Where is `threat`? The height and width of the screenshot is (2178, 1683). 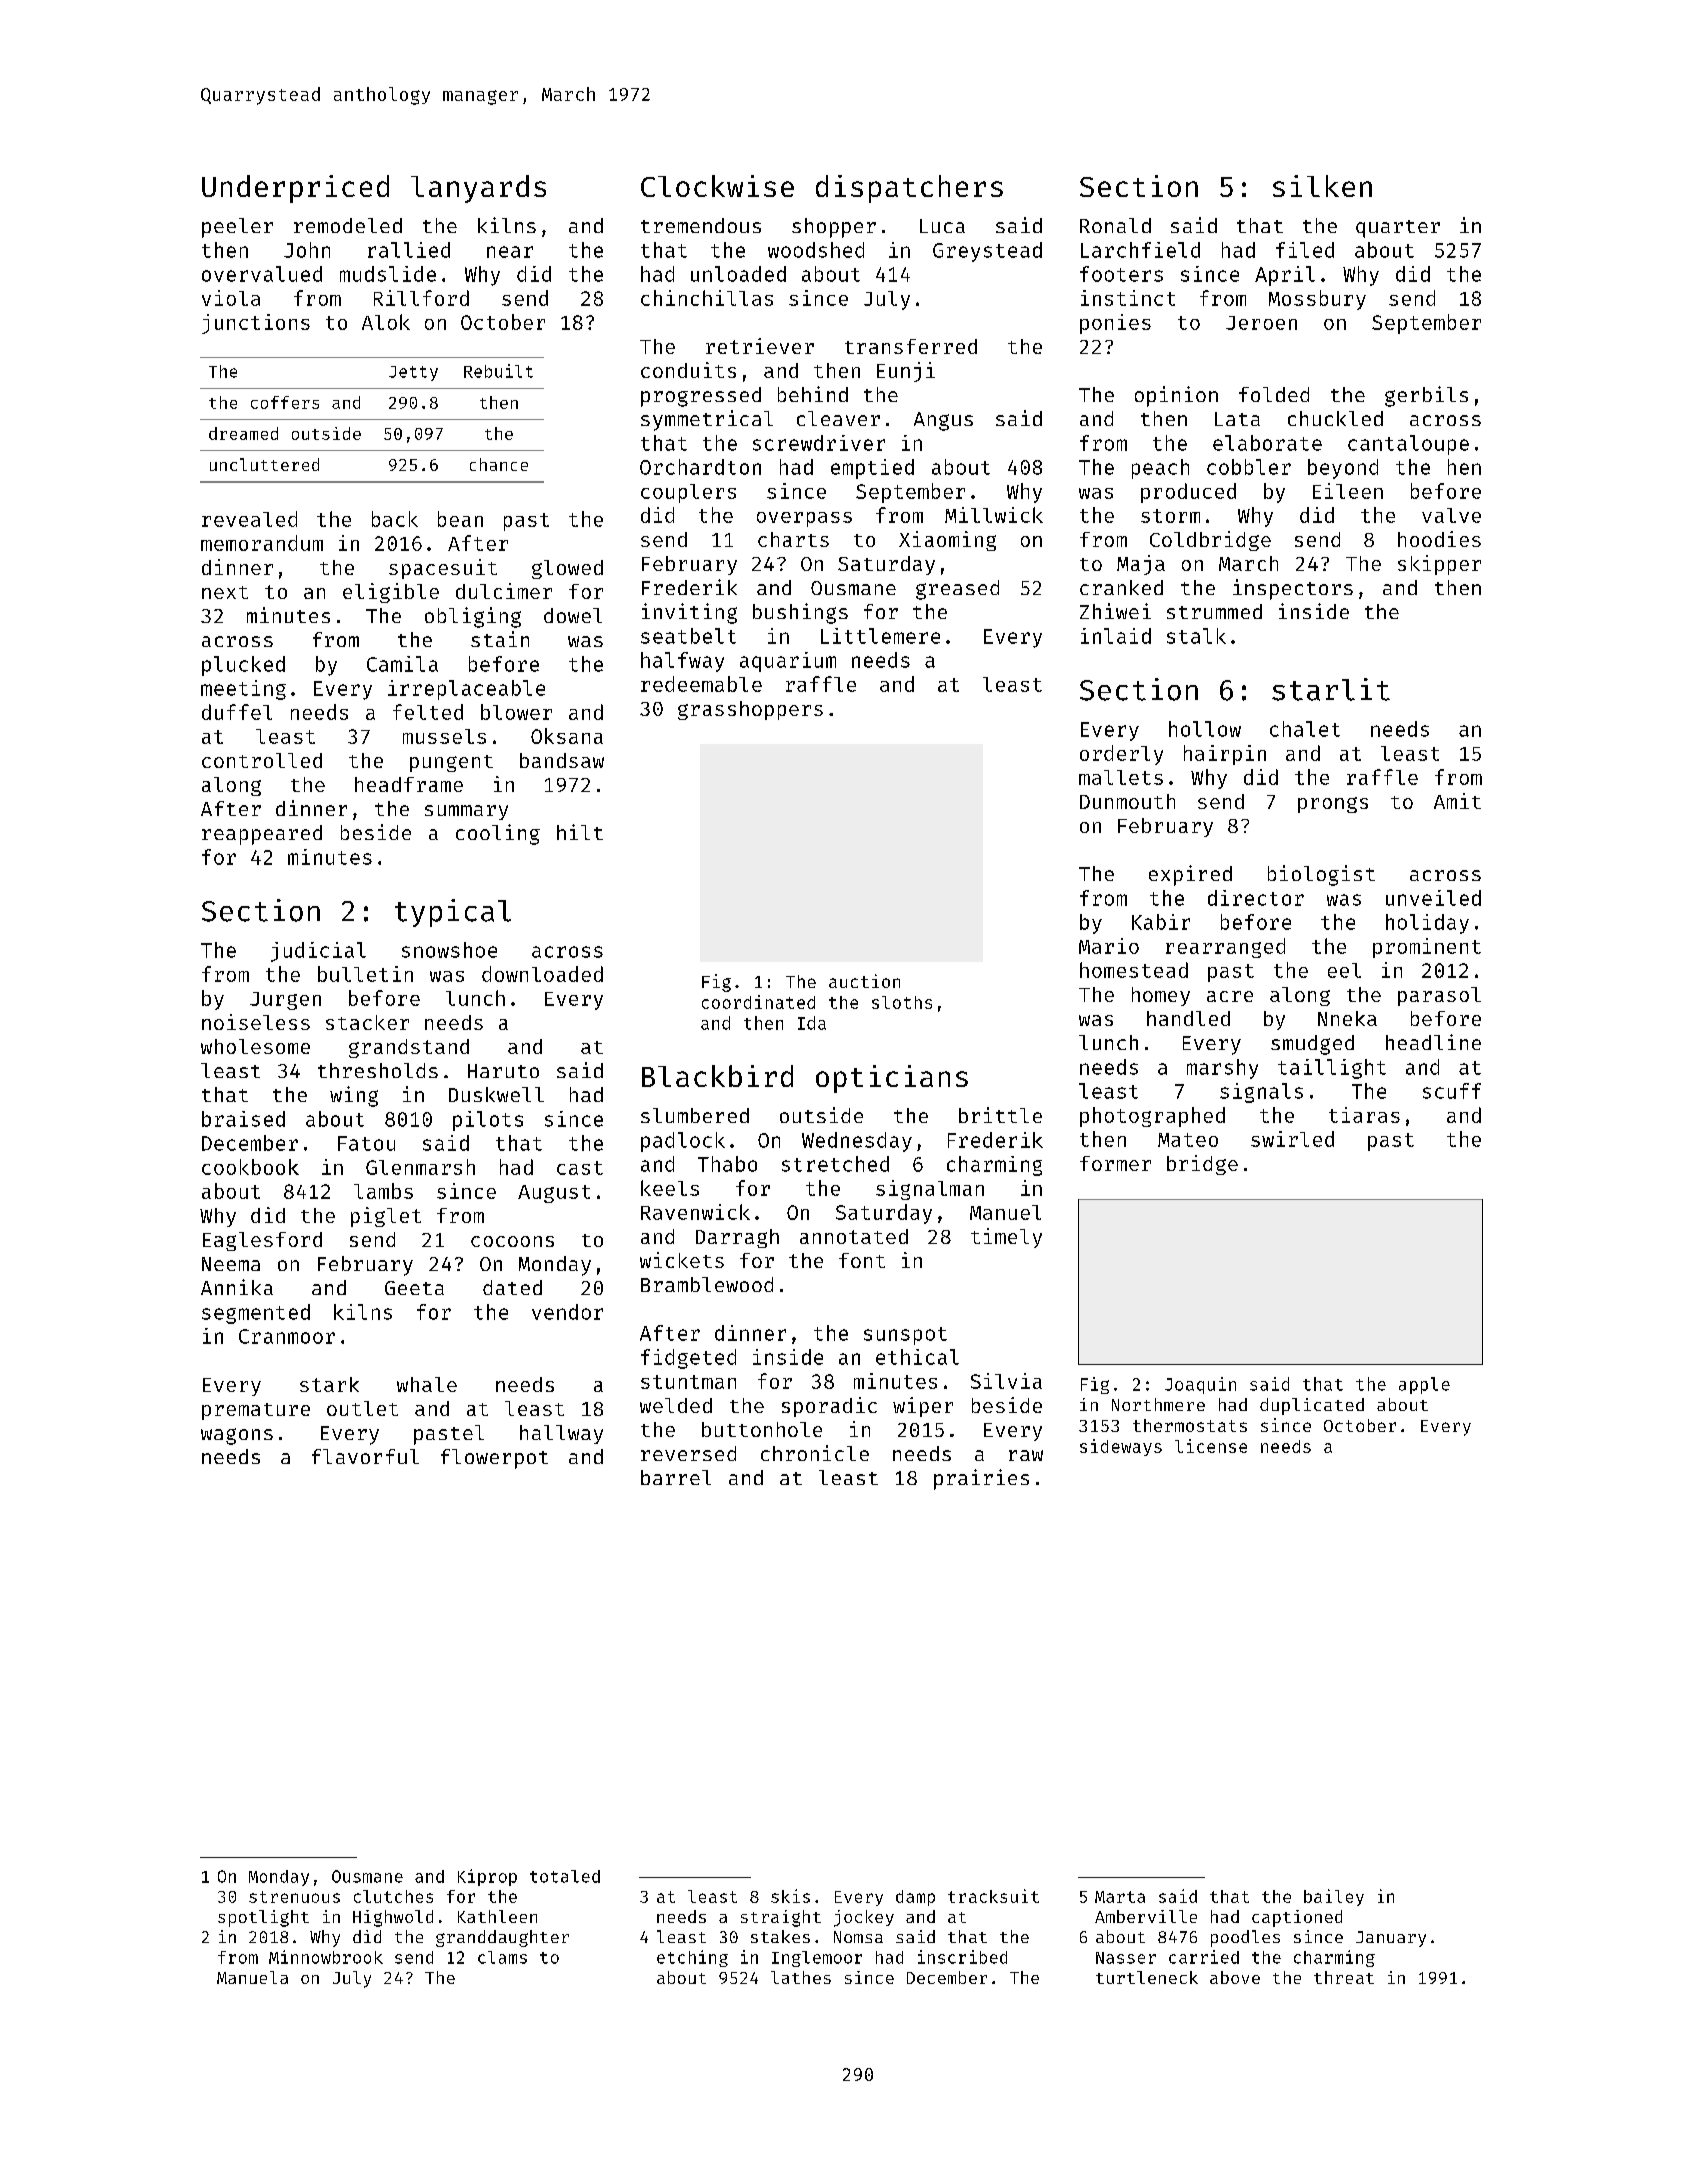
threat is located at coordinates (1344, 1977).
